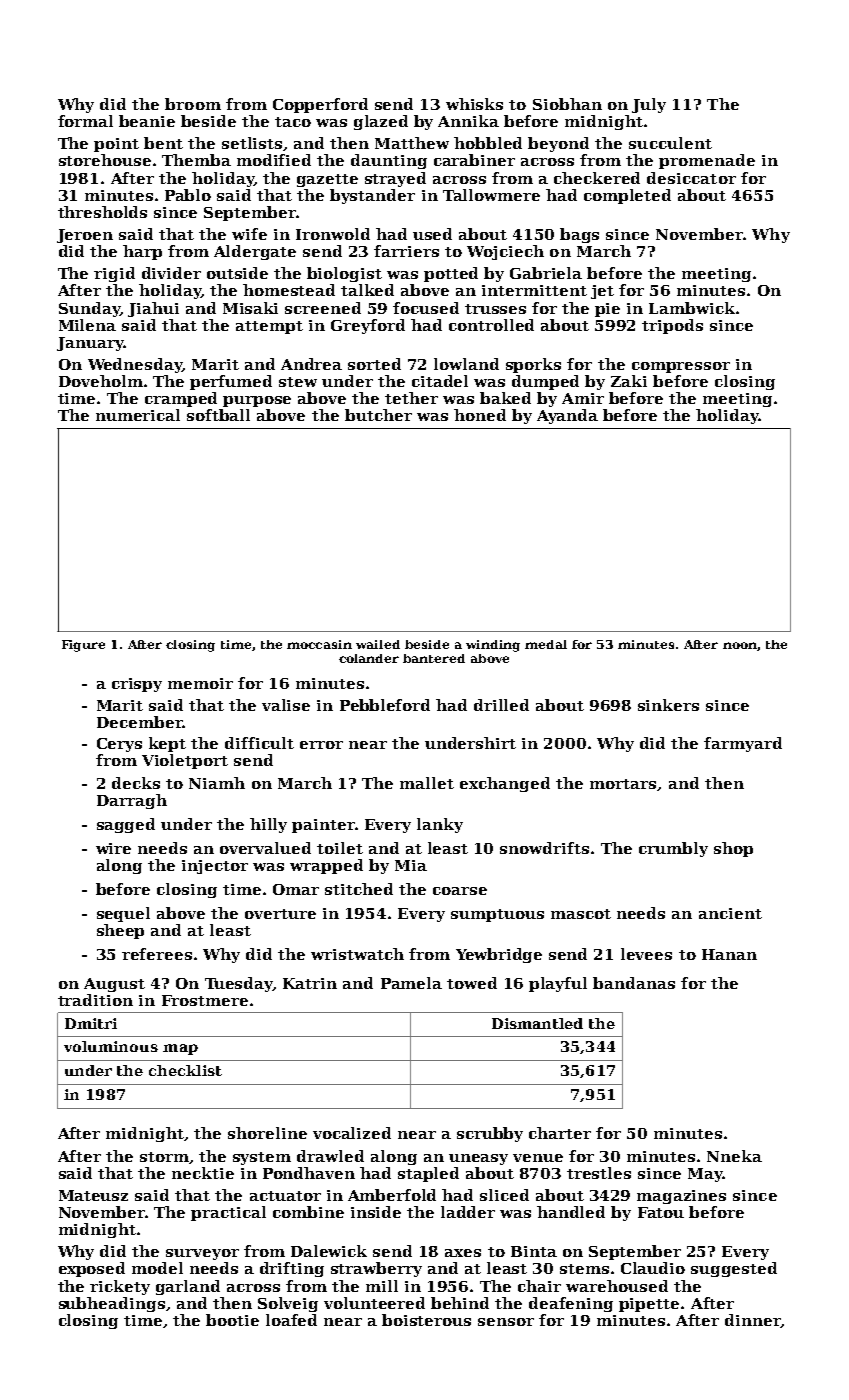  Describe the element at coordinates (692, 308) in the image. I see `Lambwick` at that location.
